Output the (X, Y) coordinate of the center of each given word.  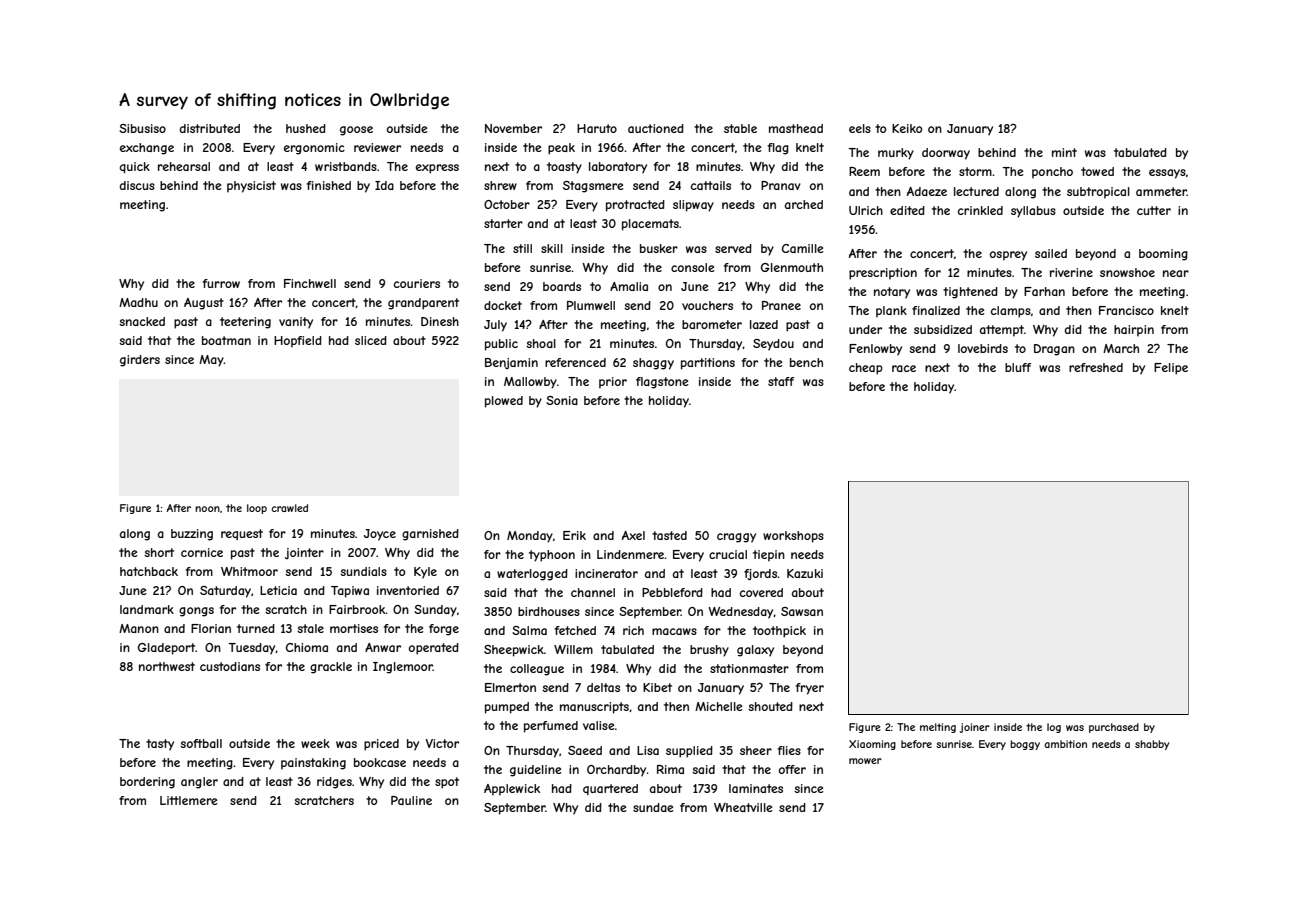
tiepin (769, 556)
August (204, 304)
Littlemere (189, 800)
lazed (764, 324)
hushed (306, 128)
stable (740, 128)
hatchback (149, 571)
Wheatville (743, 807)
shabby (1152, 745)
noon (207, 509)
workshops (793, 537)
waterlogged (532, 575)
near (1176, 273)
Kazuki (805, 573)
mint (1064, 152)
